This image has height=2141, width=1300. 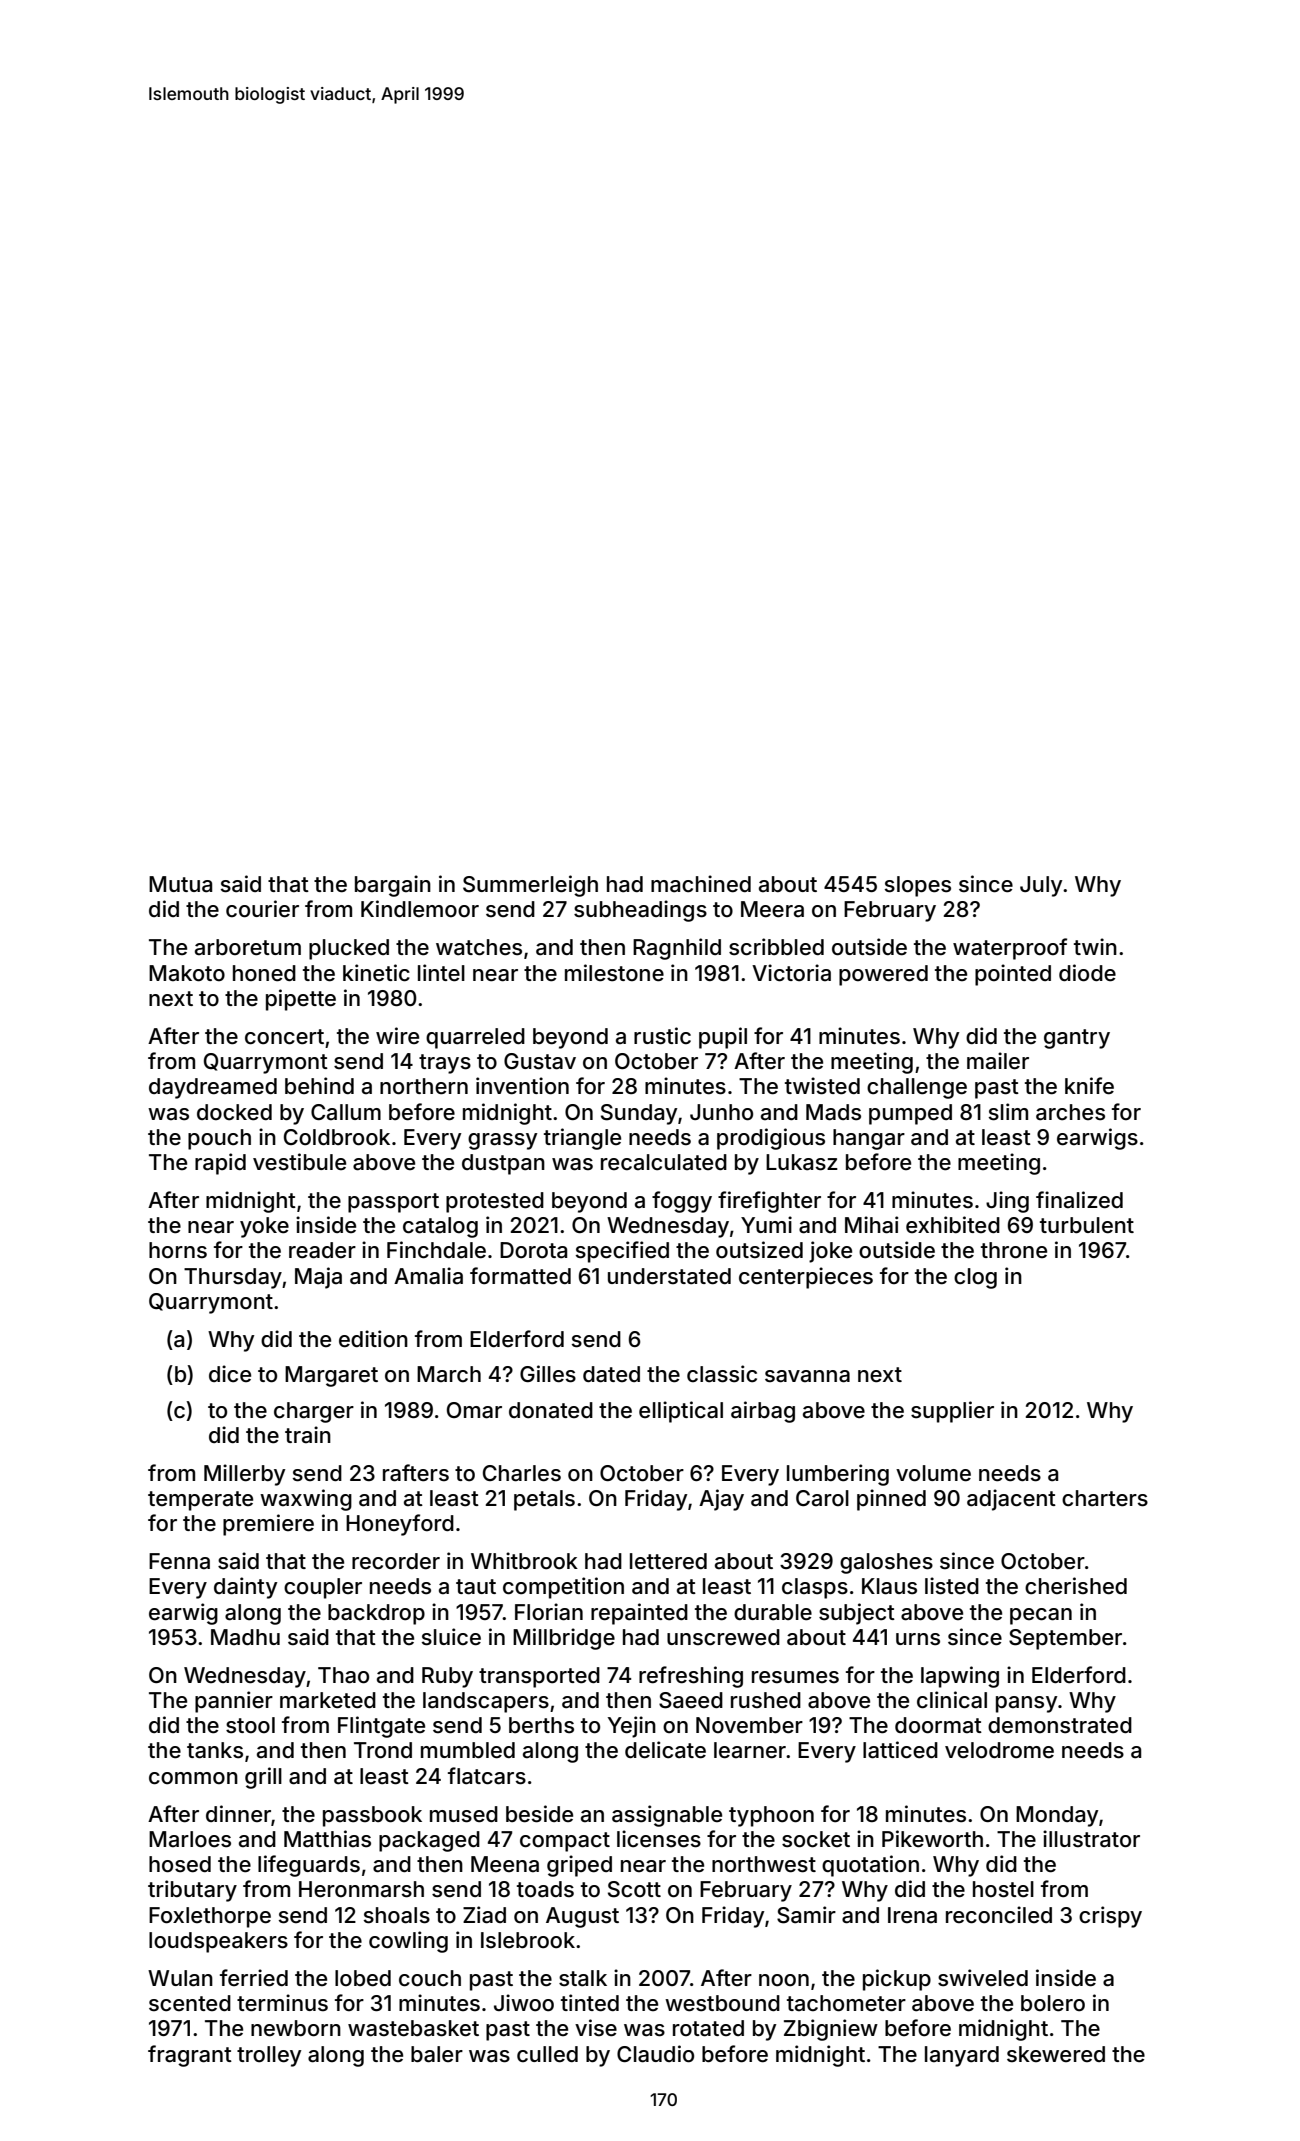 What do you see at coordinates (815, 1588) in the image?
I see `clasps` at bounding box center [815, 1588].
